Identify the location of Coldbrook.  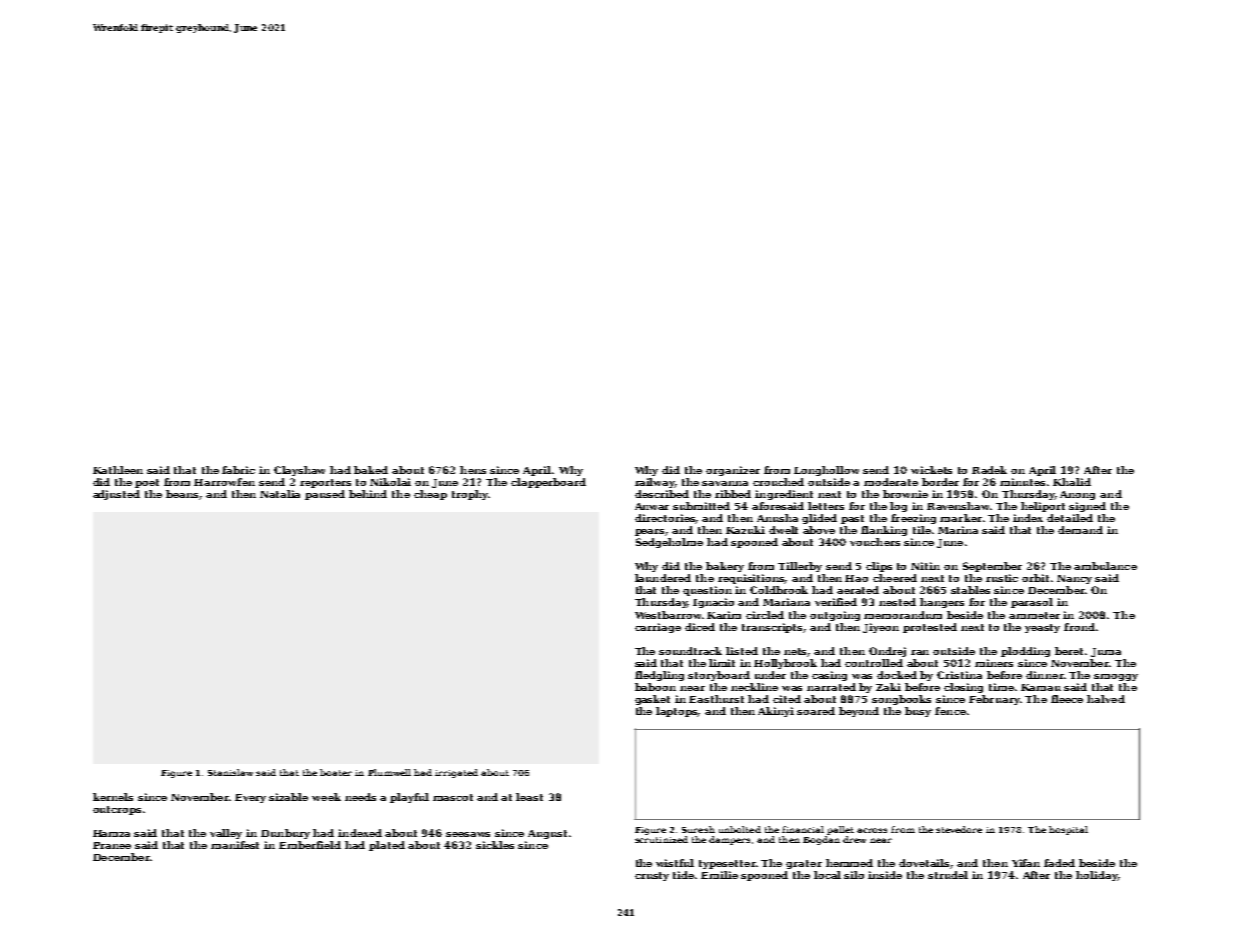
(779, 590).
